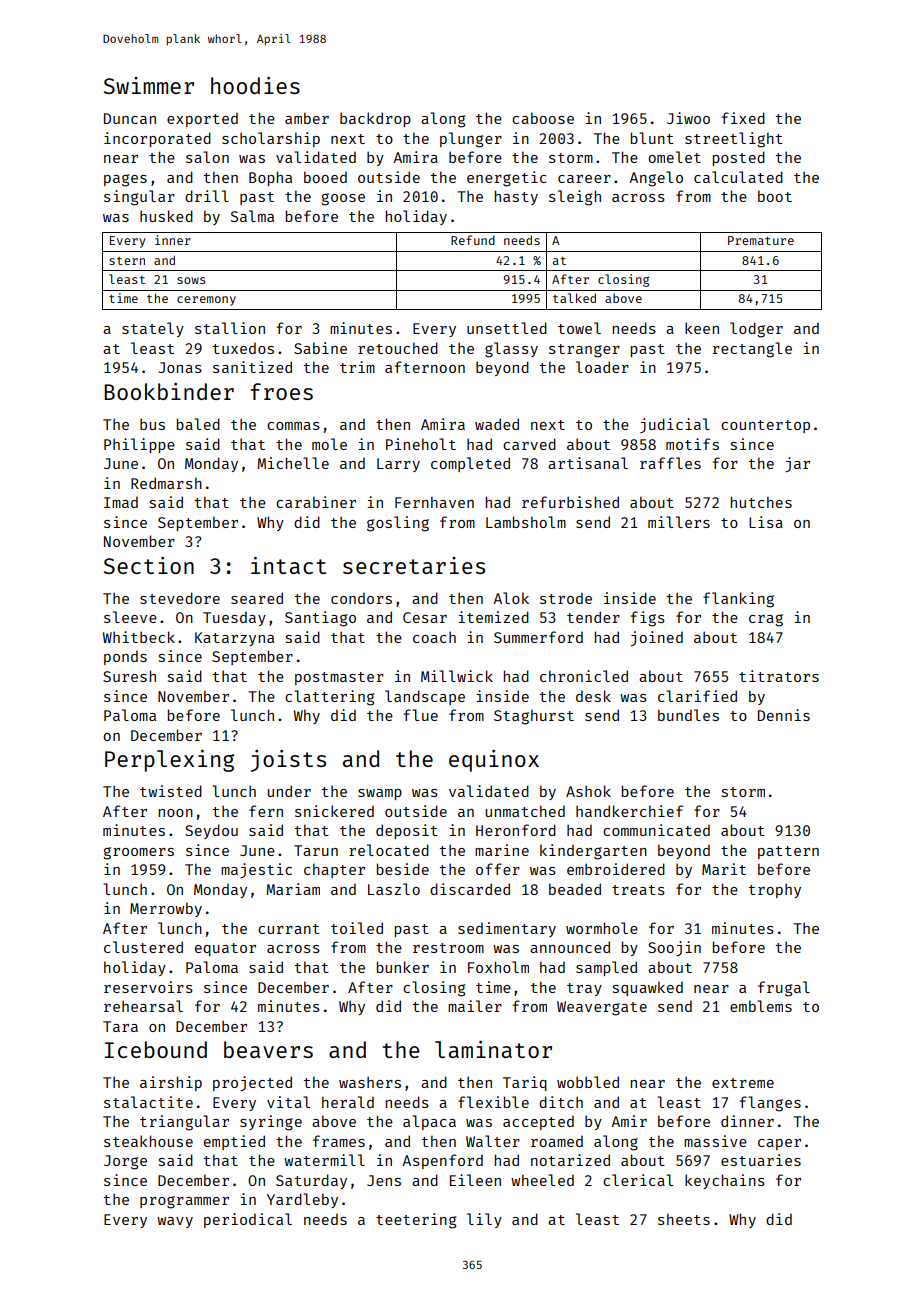 Image resolution: width=924 pixels, height=1308 pixels. Describe the element at coordinates (602, 1008) in the document. I see `Weavergate` at that location.
